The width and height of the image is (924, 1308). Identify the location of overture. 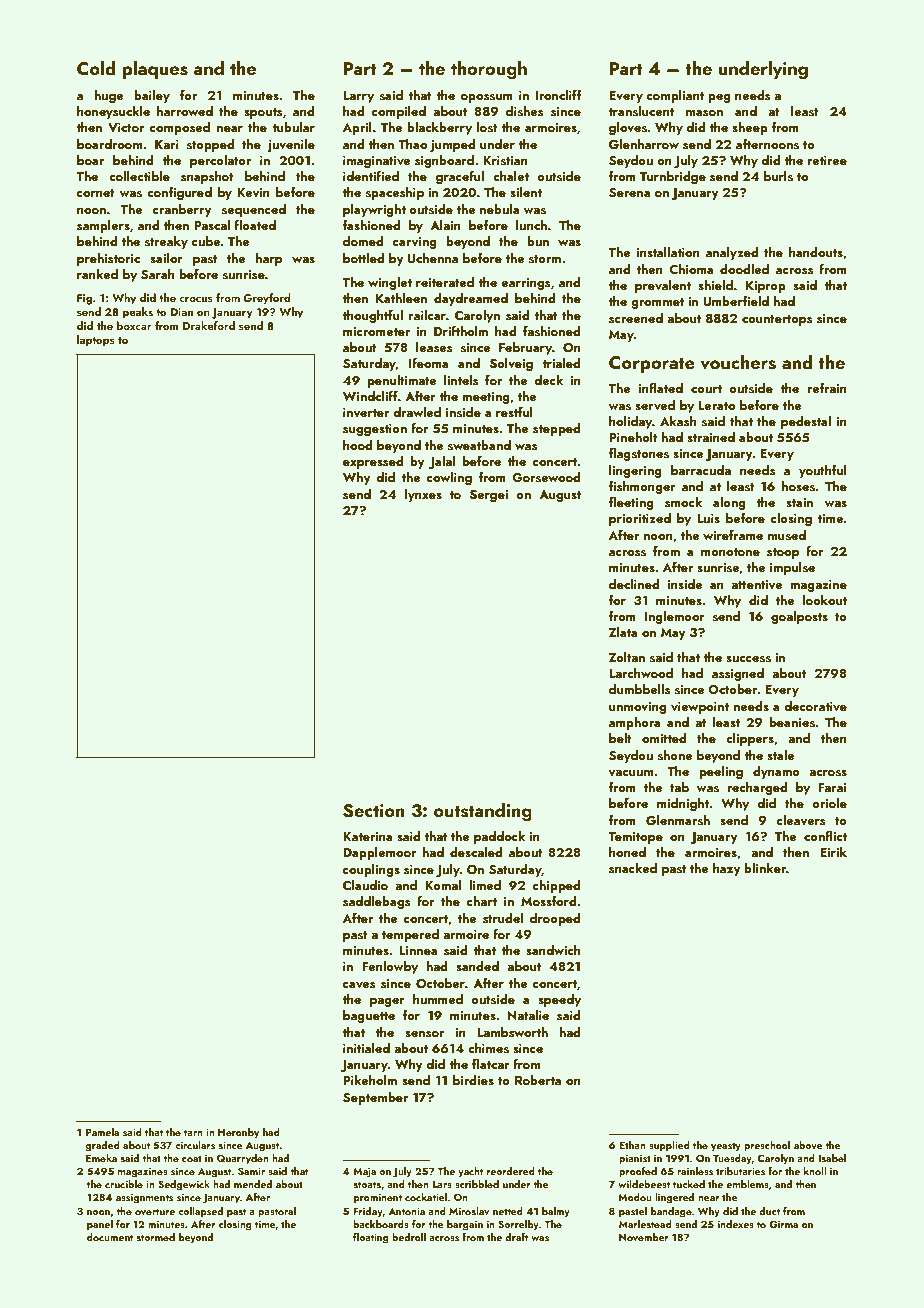
(155, 1211).
